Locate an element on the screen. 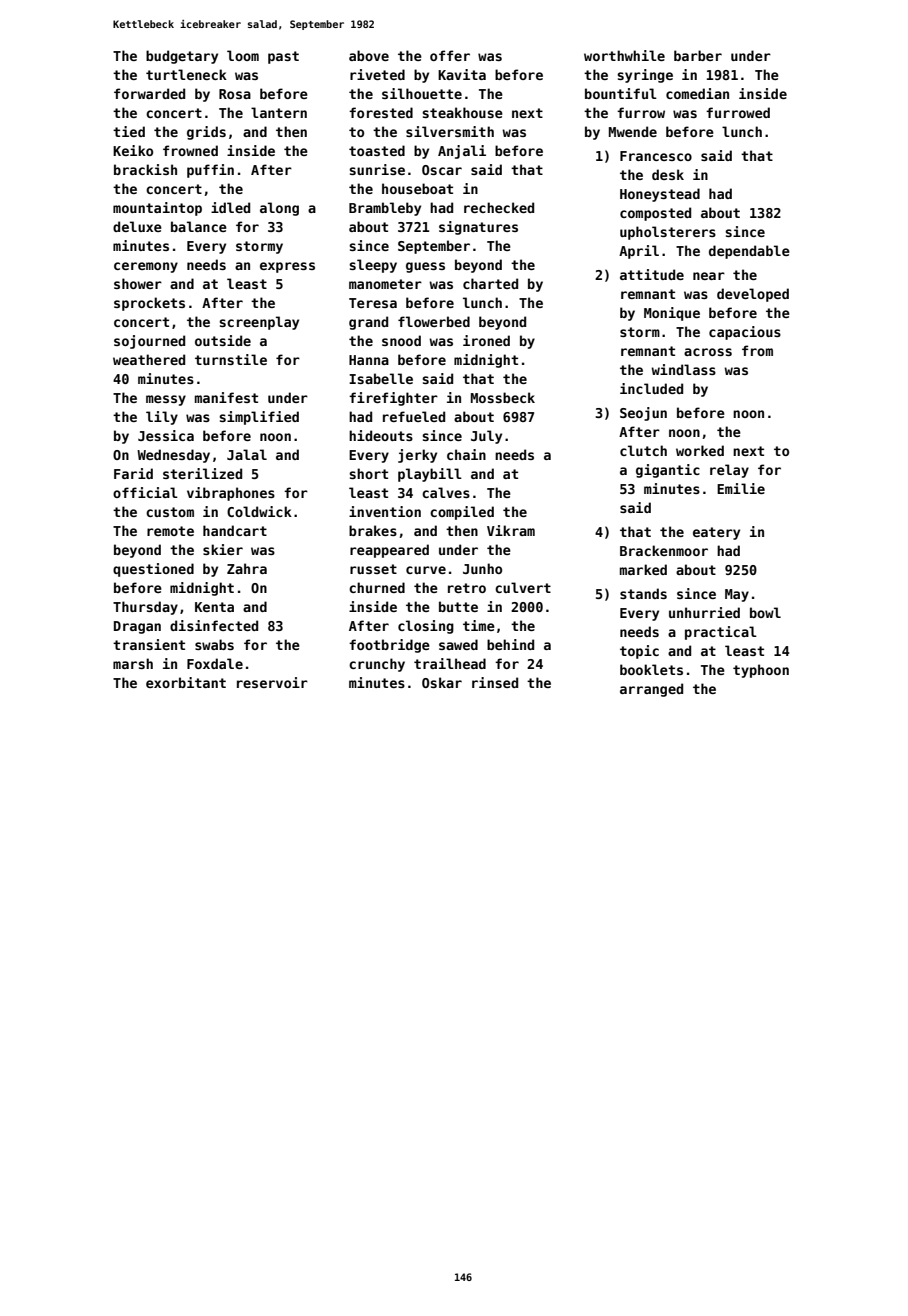 The height and width of the screenshot is (1316, 908). budgetary is located at coordinates (182, 57).
